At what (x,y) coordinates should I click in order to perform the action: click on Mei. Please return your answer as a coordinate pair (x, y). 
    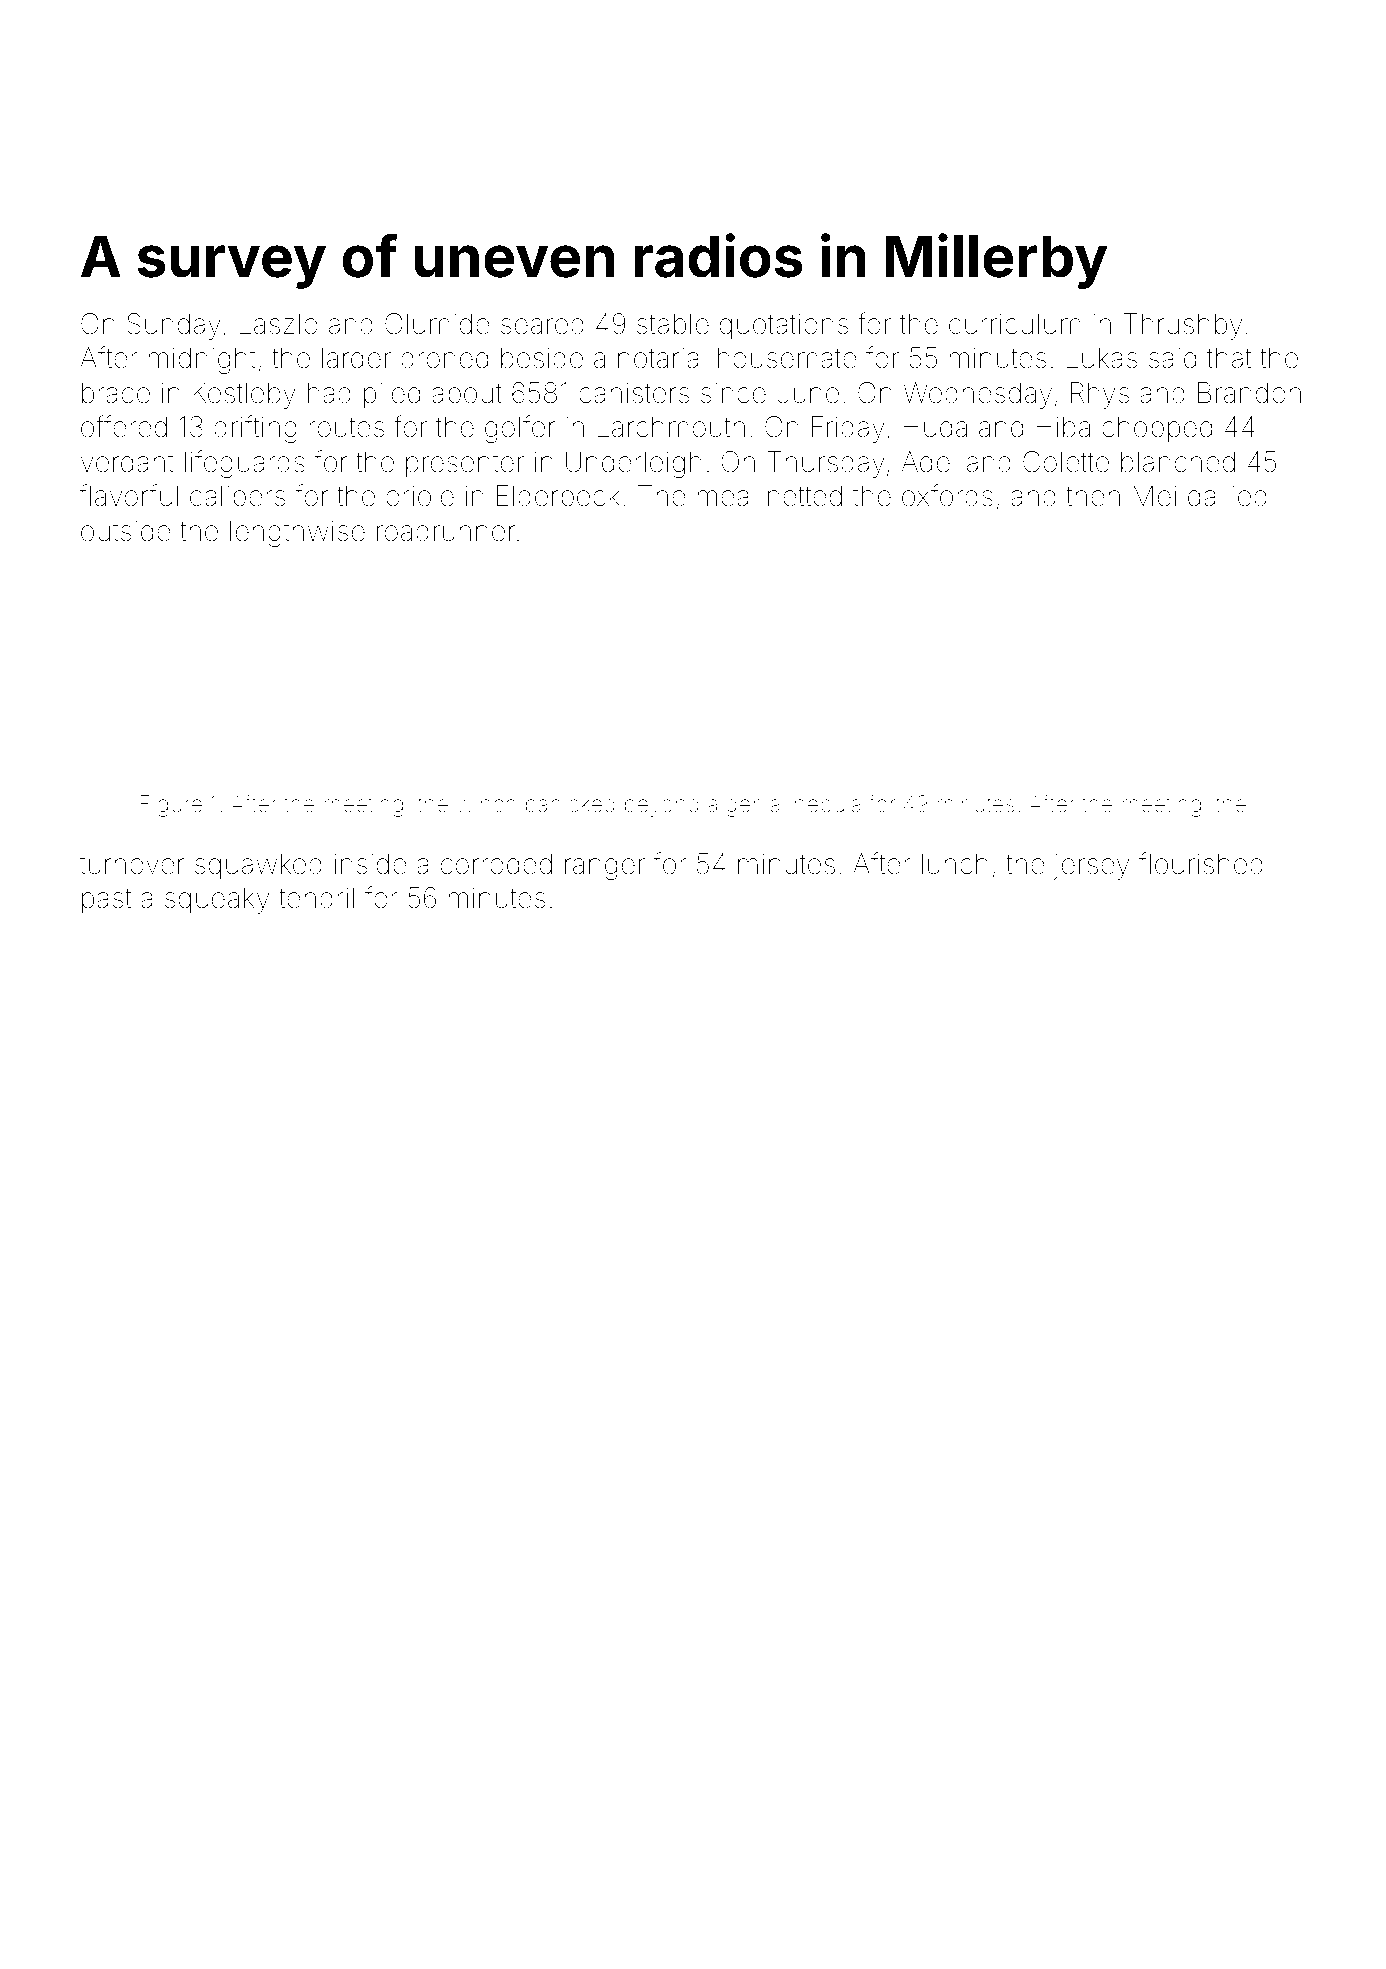
    Looking at the image, I should click on (1154, 496).
